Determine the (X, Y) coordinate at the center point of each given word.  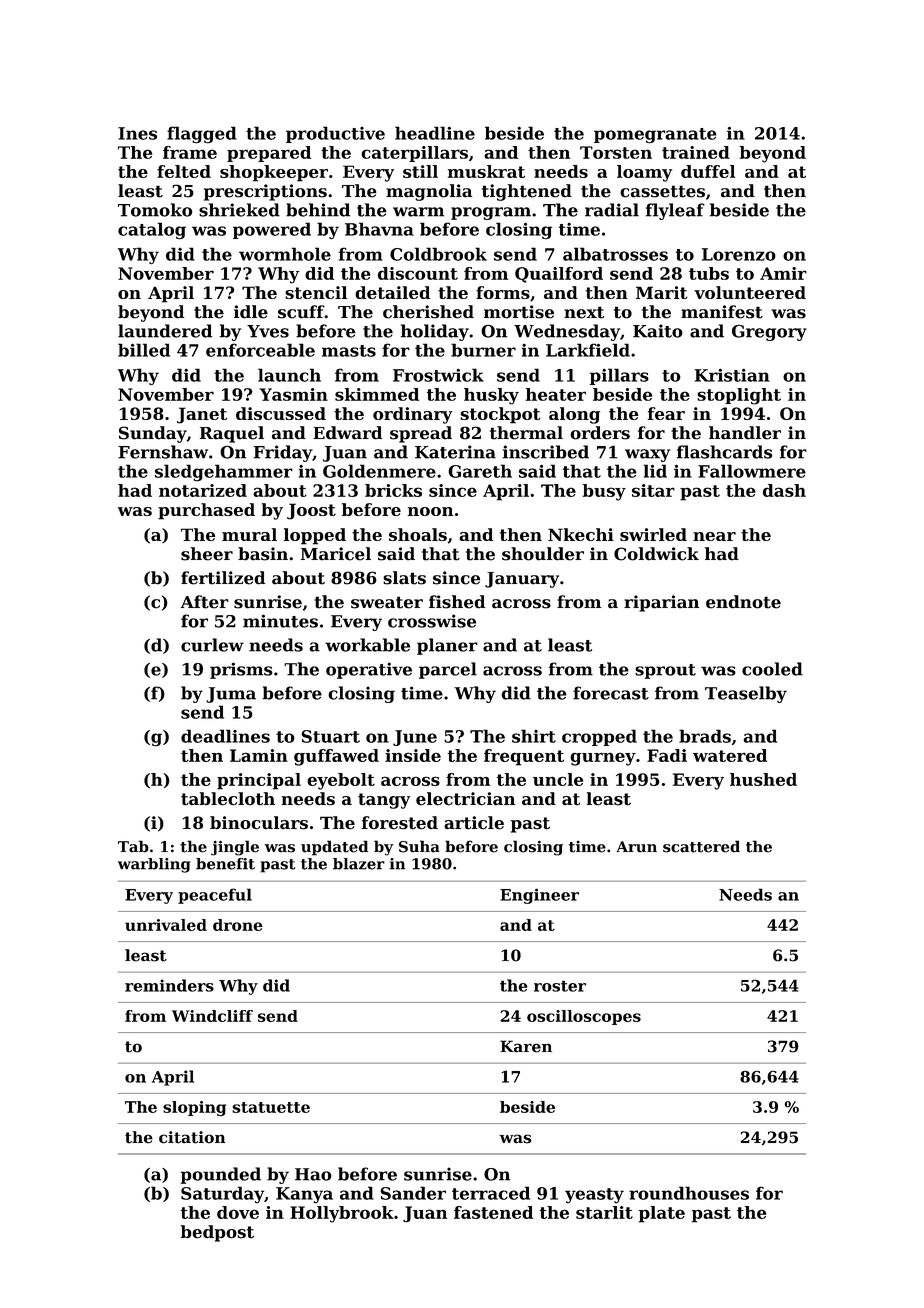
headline (435, 133)
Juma (231, 695)
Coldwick (656, 554)
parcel (448, 670)
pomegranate (655, 136)
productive (335, 134)
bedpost (217, 1233)
